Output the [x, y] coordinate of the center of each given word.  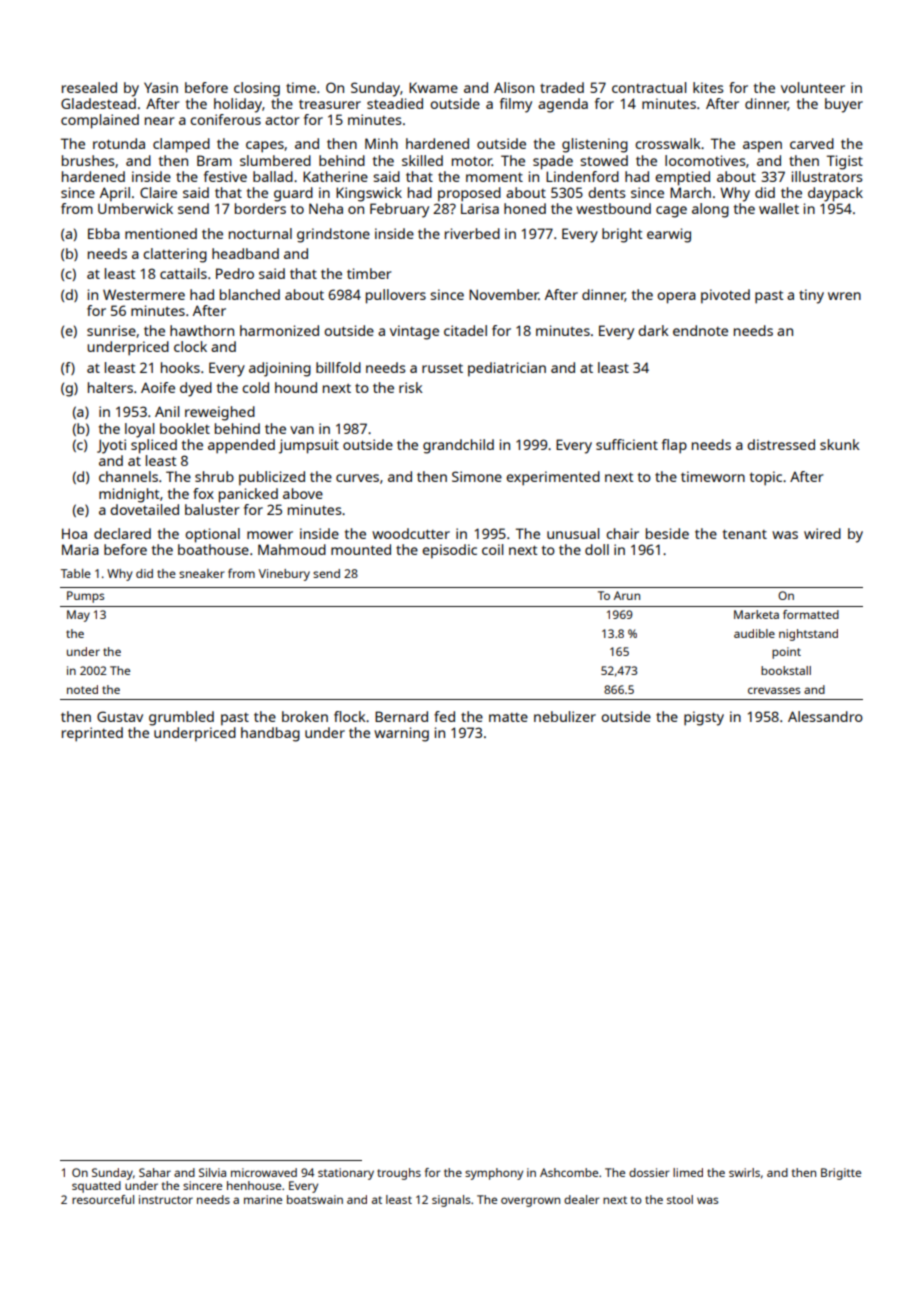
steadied [395, 103]
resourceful [103, 1199]
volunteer [813, 87]
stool [680, 1199]
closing [257, 89]
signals [451, 1201]
